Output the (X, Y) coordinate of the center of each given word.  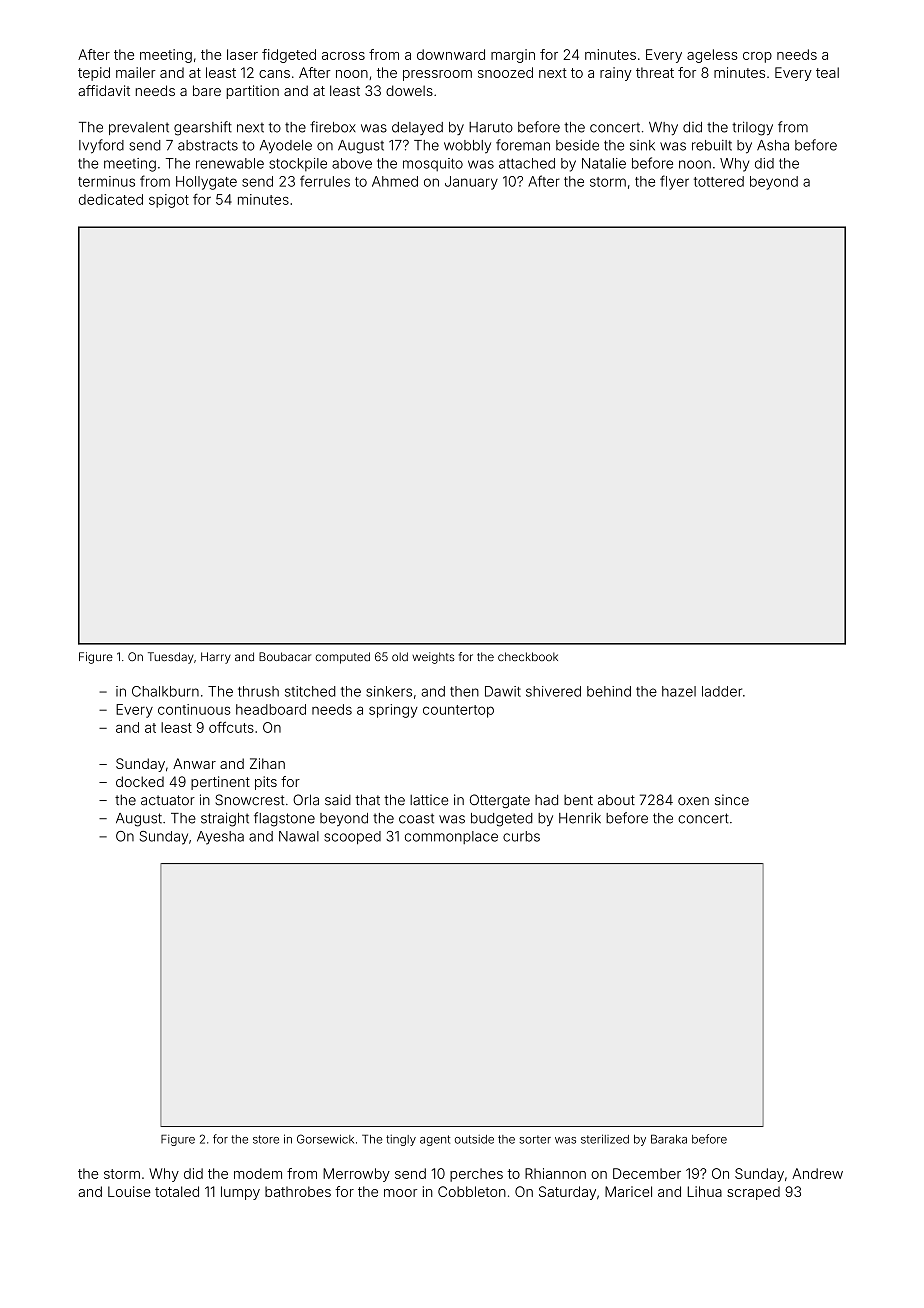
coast (416, 818)
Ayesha (220, 838)
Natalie (604, 163)
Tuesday (171, 658)
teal (827, 72)
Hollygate (206, 183)
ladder (722, 691)
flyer (674, 182)
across (343, 56)
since (732, 800)
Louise (129, 1191)
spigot (169, 201)
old (400, 656)
